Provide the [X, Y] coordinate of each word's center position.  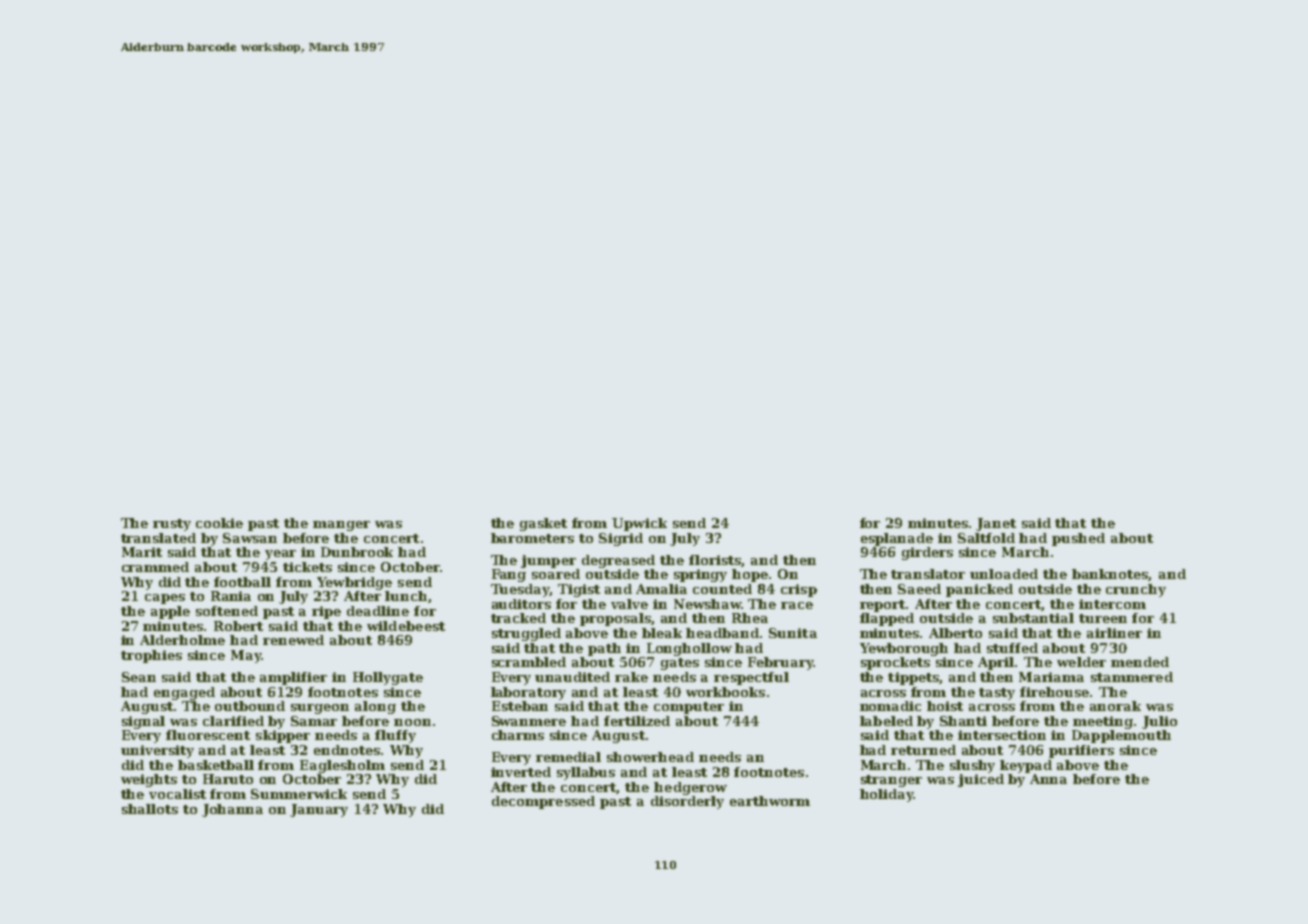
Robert [238, 626]
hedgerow [690, 788]
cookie [219, 523]
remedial [568, 757]
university [157, 751]
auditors [521, 604]
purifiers [1081, 751]
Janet [996, 524]
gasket [543, 524]
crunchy [1136, 590]
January [319, 810]
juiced [981, 780]
